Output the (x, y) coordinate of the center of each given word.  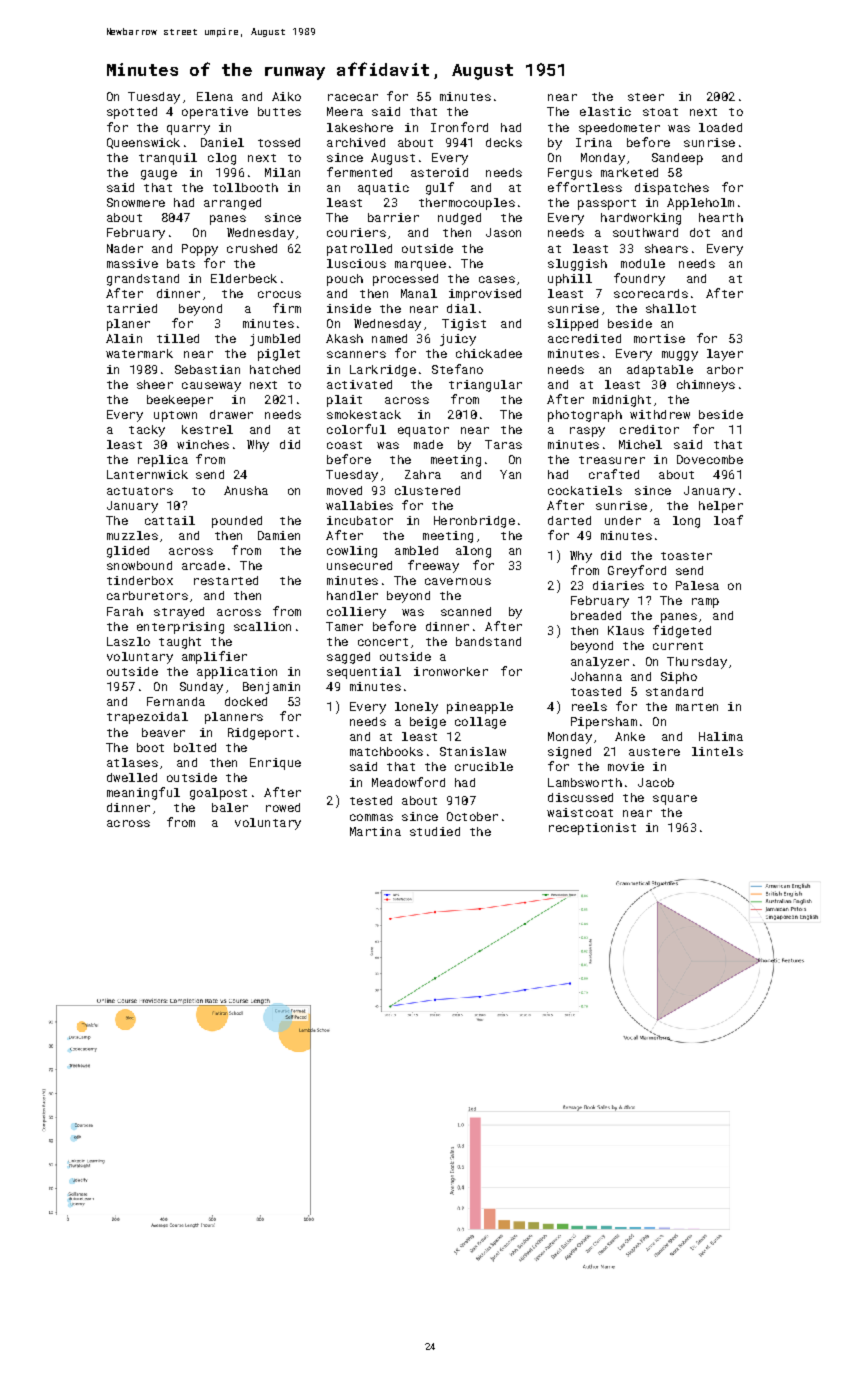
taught (180, 643)
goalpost (218, 794)
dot (700, 232)
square (675, 800)
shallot (671, 308)
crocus (279, 294)
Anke (630, 736)
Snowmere (136, 202)
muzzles (132, 535)
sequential (364, 673)
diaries (618, 585)
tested (371, 800)
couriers (356, 232)
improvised (485, 295)
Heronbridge (474, 522)
